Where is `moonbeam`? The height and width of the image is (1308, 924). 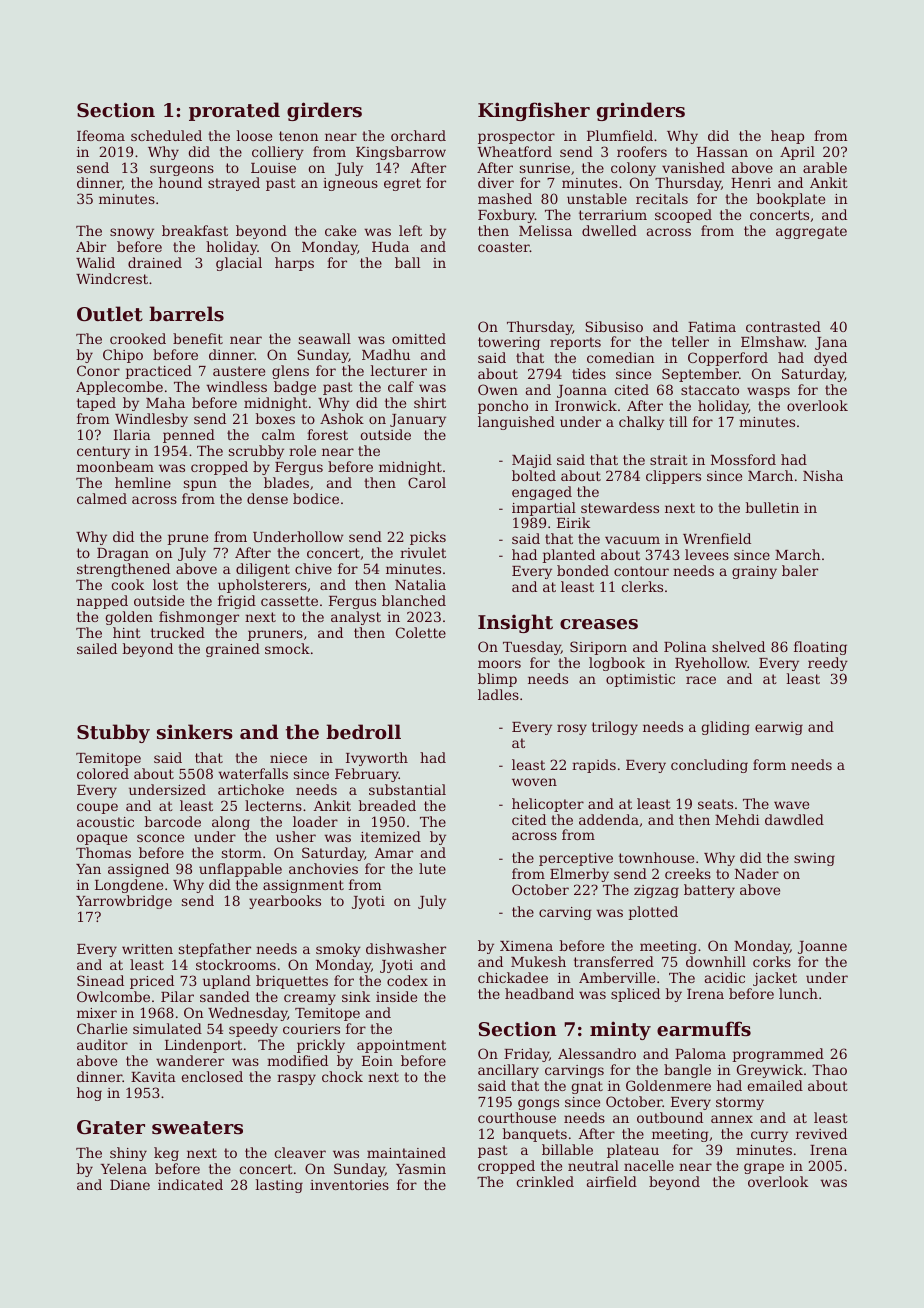
moonbeam is located at coordinates (115, 466).
